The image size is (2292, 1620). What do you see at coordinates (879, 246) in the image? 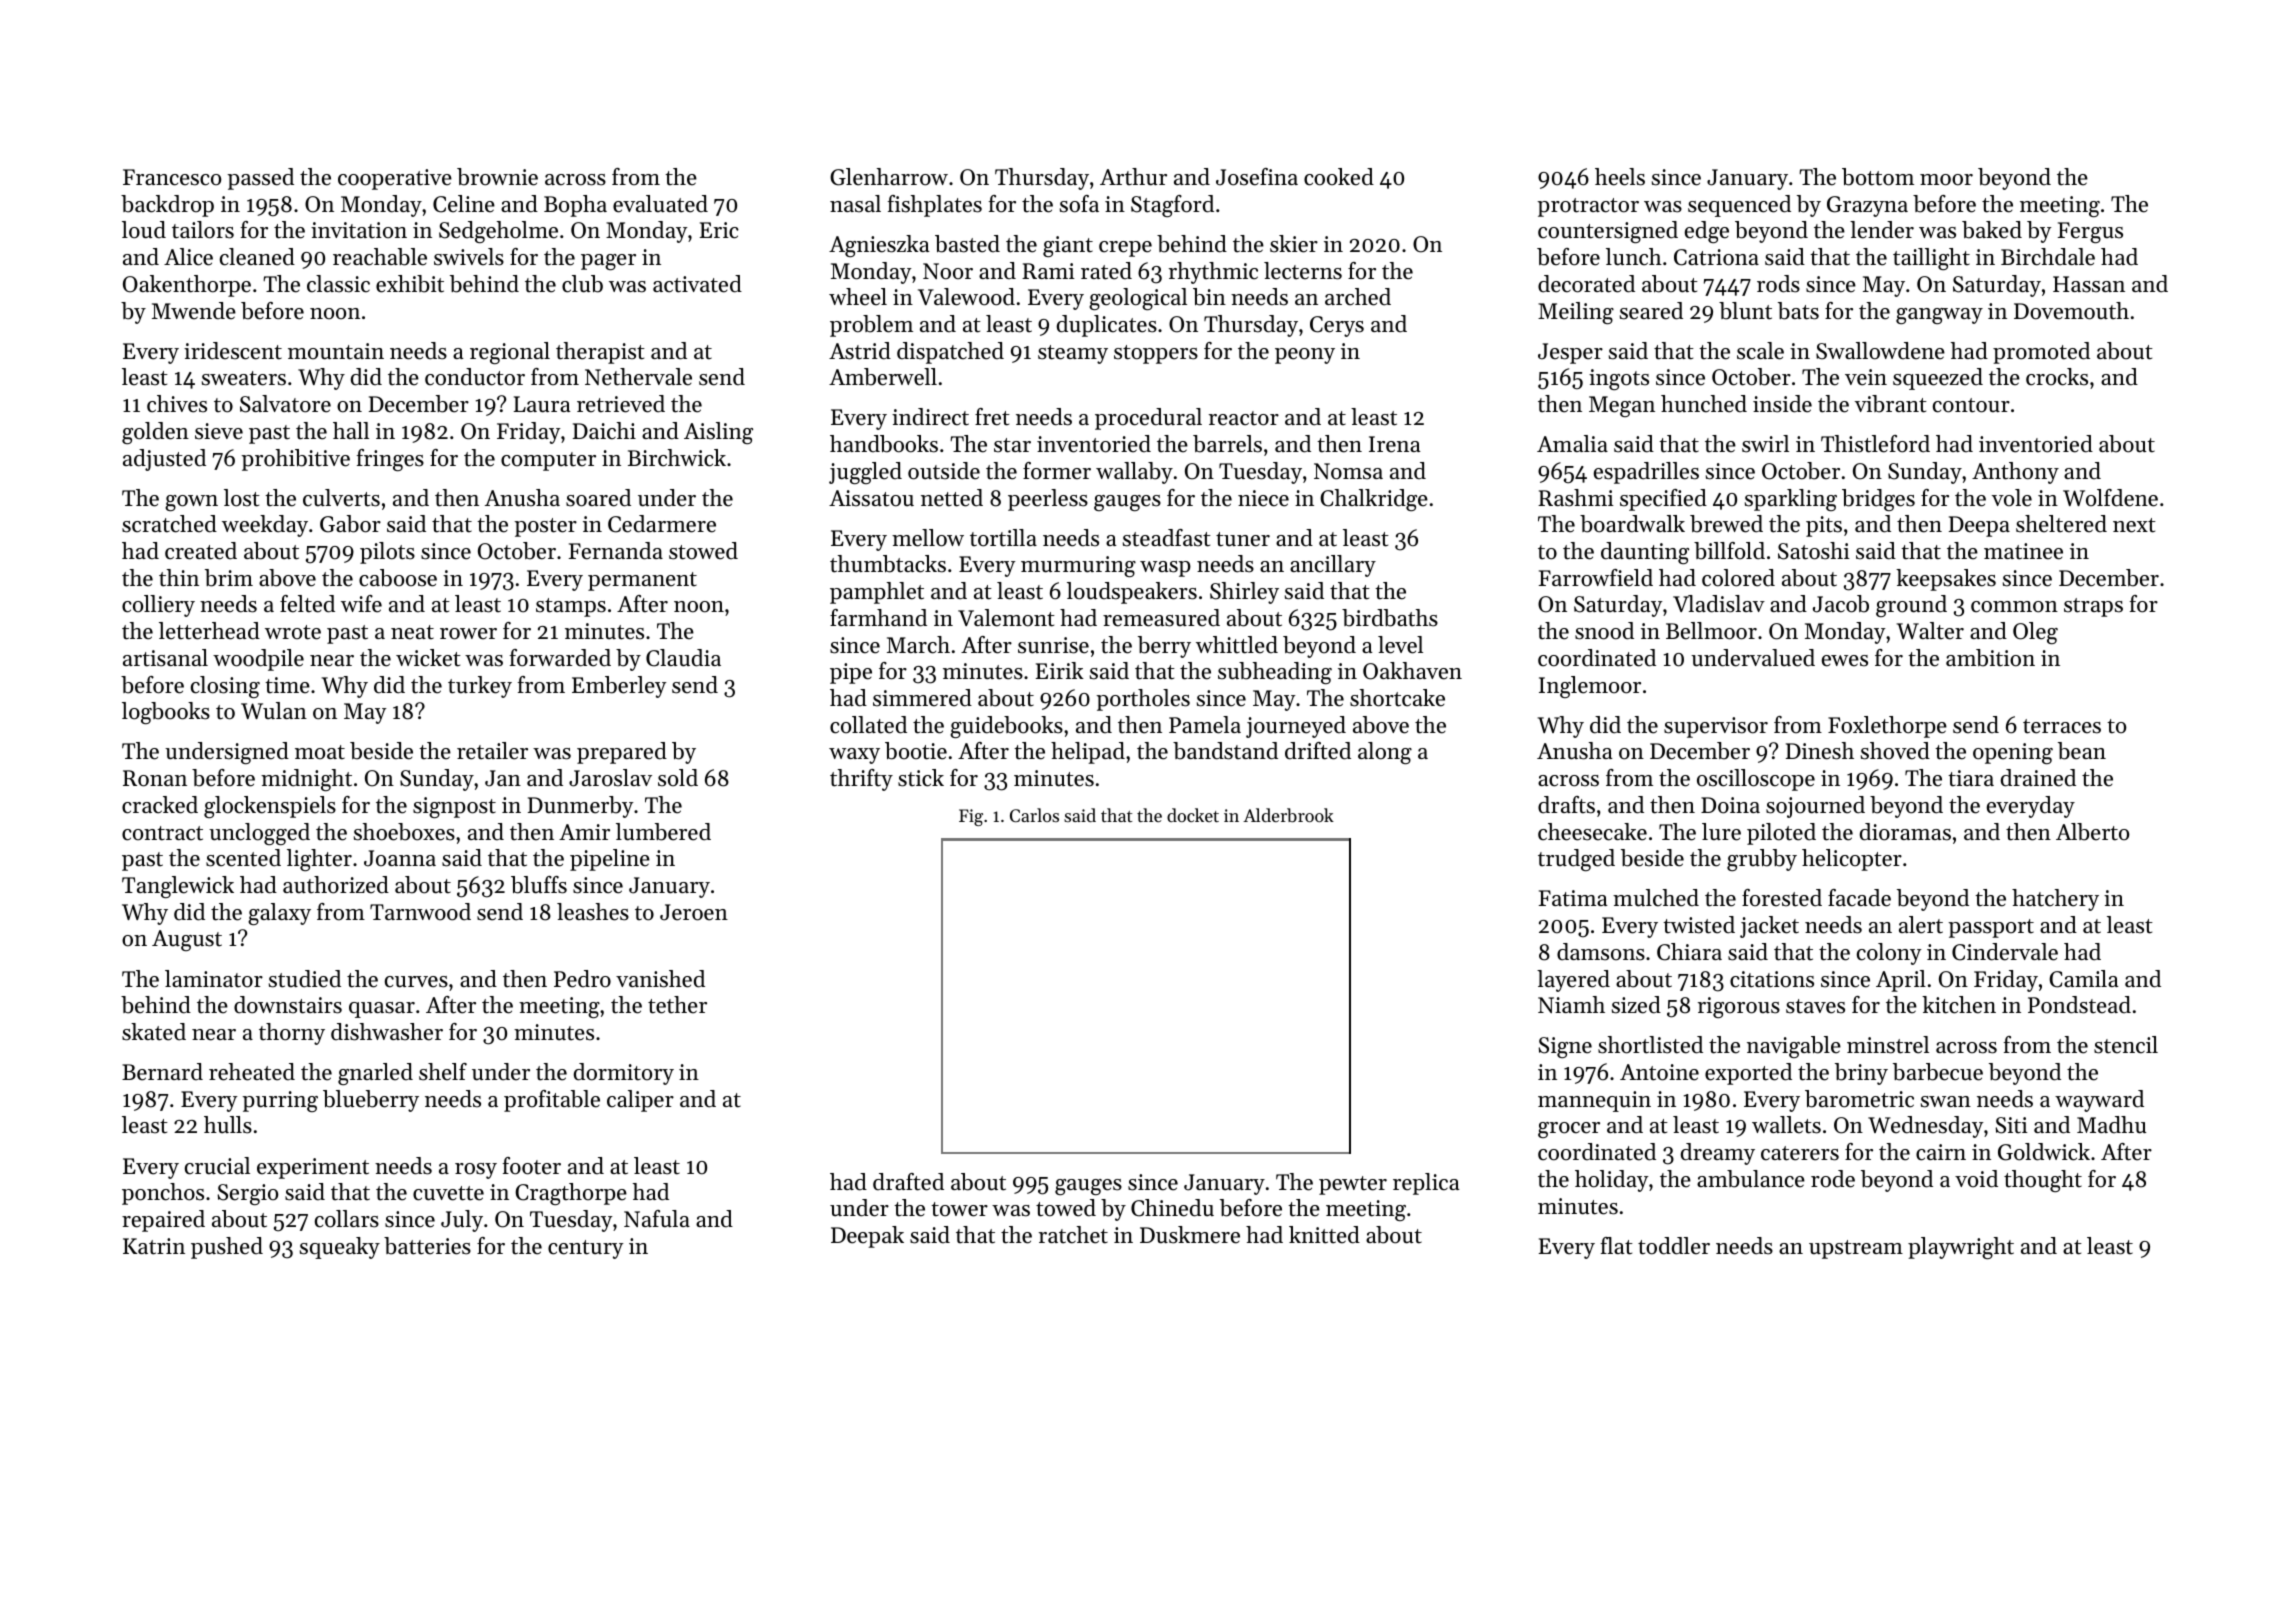
I see `Agnieszka` at bounding box center [879, 246].
